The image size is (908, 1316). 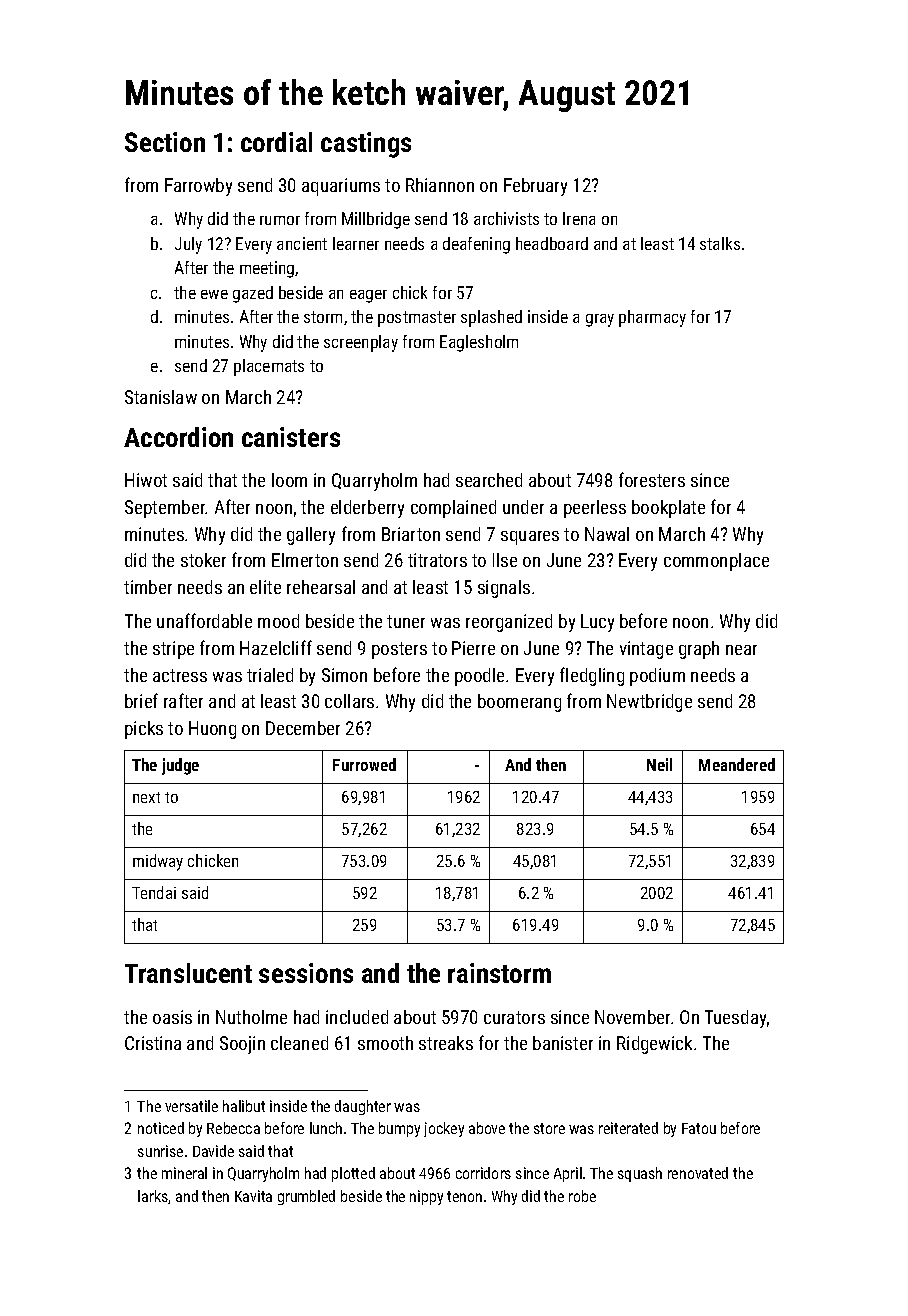 What do you see at coordinates (188, 245) in the page?
I see `July` at bounding box center [188, 245].
